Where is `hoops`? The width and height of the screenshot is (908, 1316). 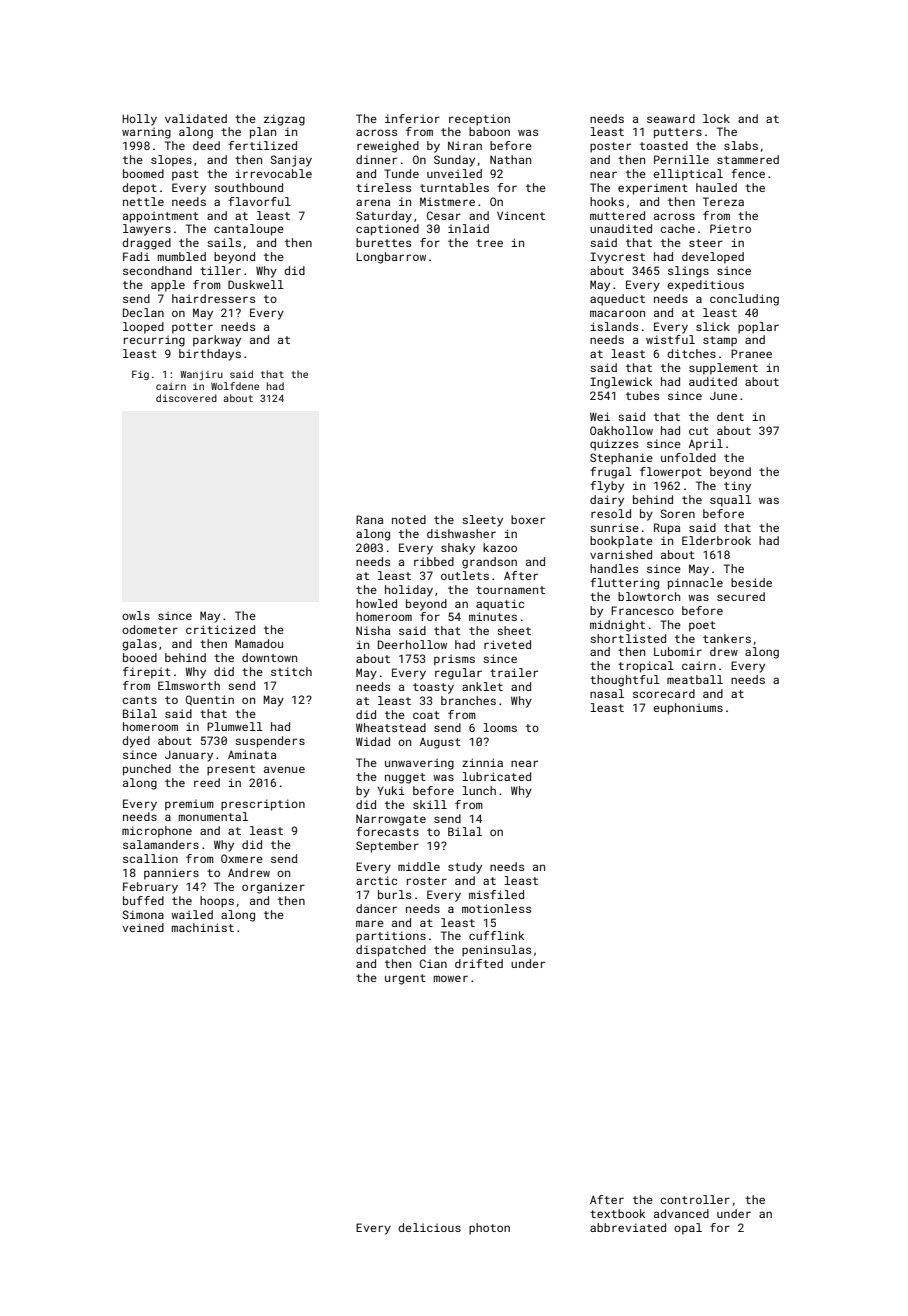
hoops is located at coordinates (217, 902).
